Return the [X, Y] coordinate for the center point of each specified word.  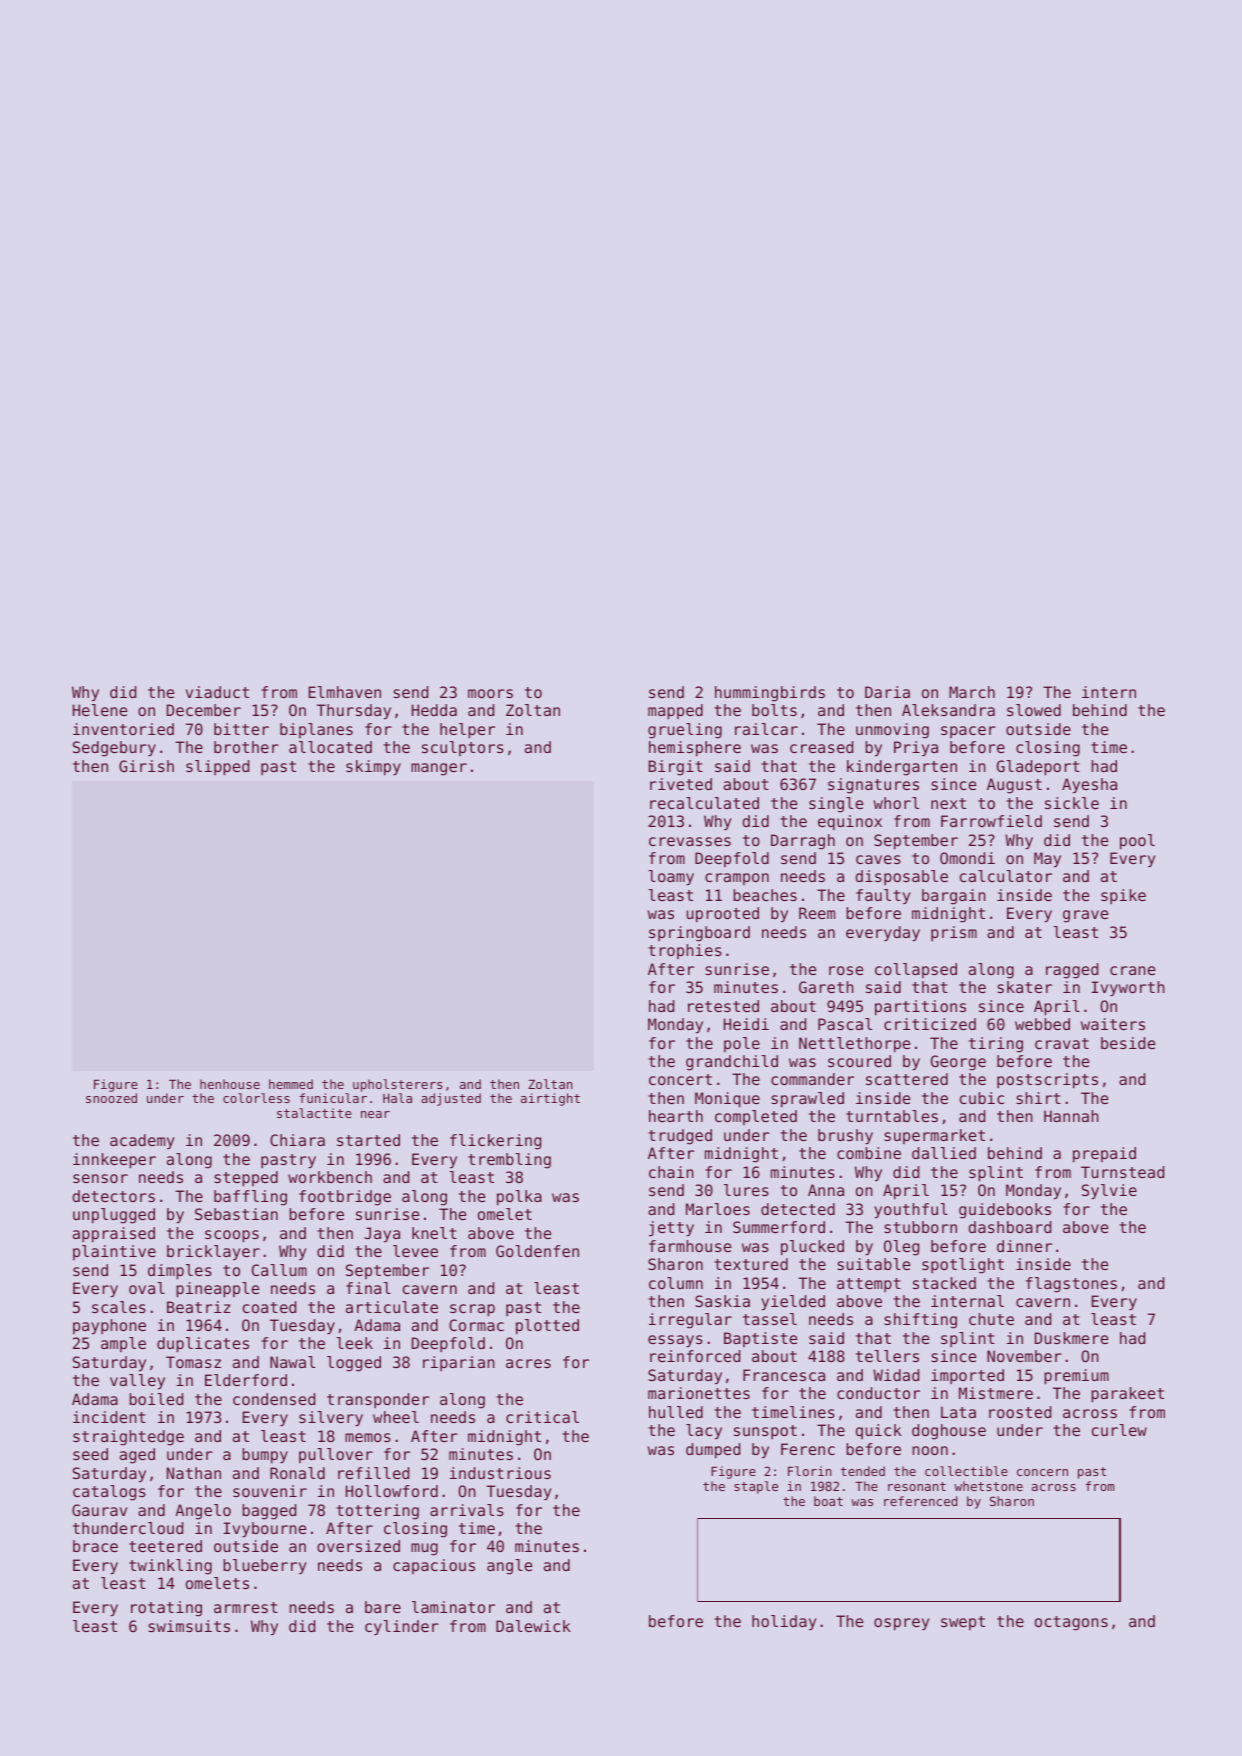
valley [137, 1382]
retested [723, 1006]
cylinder [402, 1627]
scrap [472, 1310]
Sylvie [1109, 1192]
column [676, 1283]
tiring [996, 1045]
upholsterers [398, 1085]
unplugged [114, 1216]
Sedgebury [114, 749]
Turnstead [1122, 1172]
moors [490, 693]
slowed [1034, 710]
